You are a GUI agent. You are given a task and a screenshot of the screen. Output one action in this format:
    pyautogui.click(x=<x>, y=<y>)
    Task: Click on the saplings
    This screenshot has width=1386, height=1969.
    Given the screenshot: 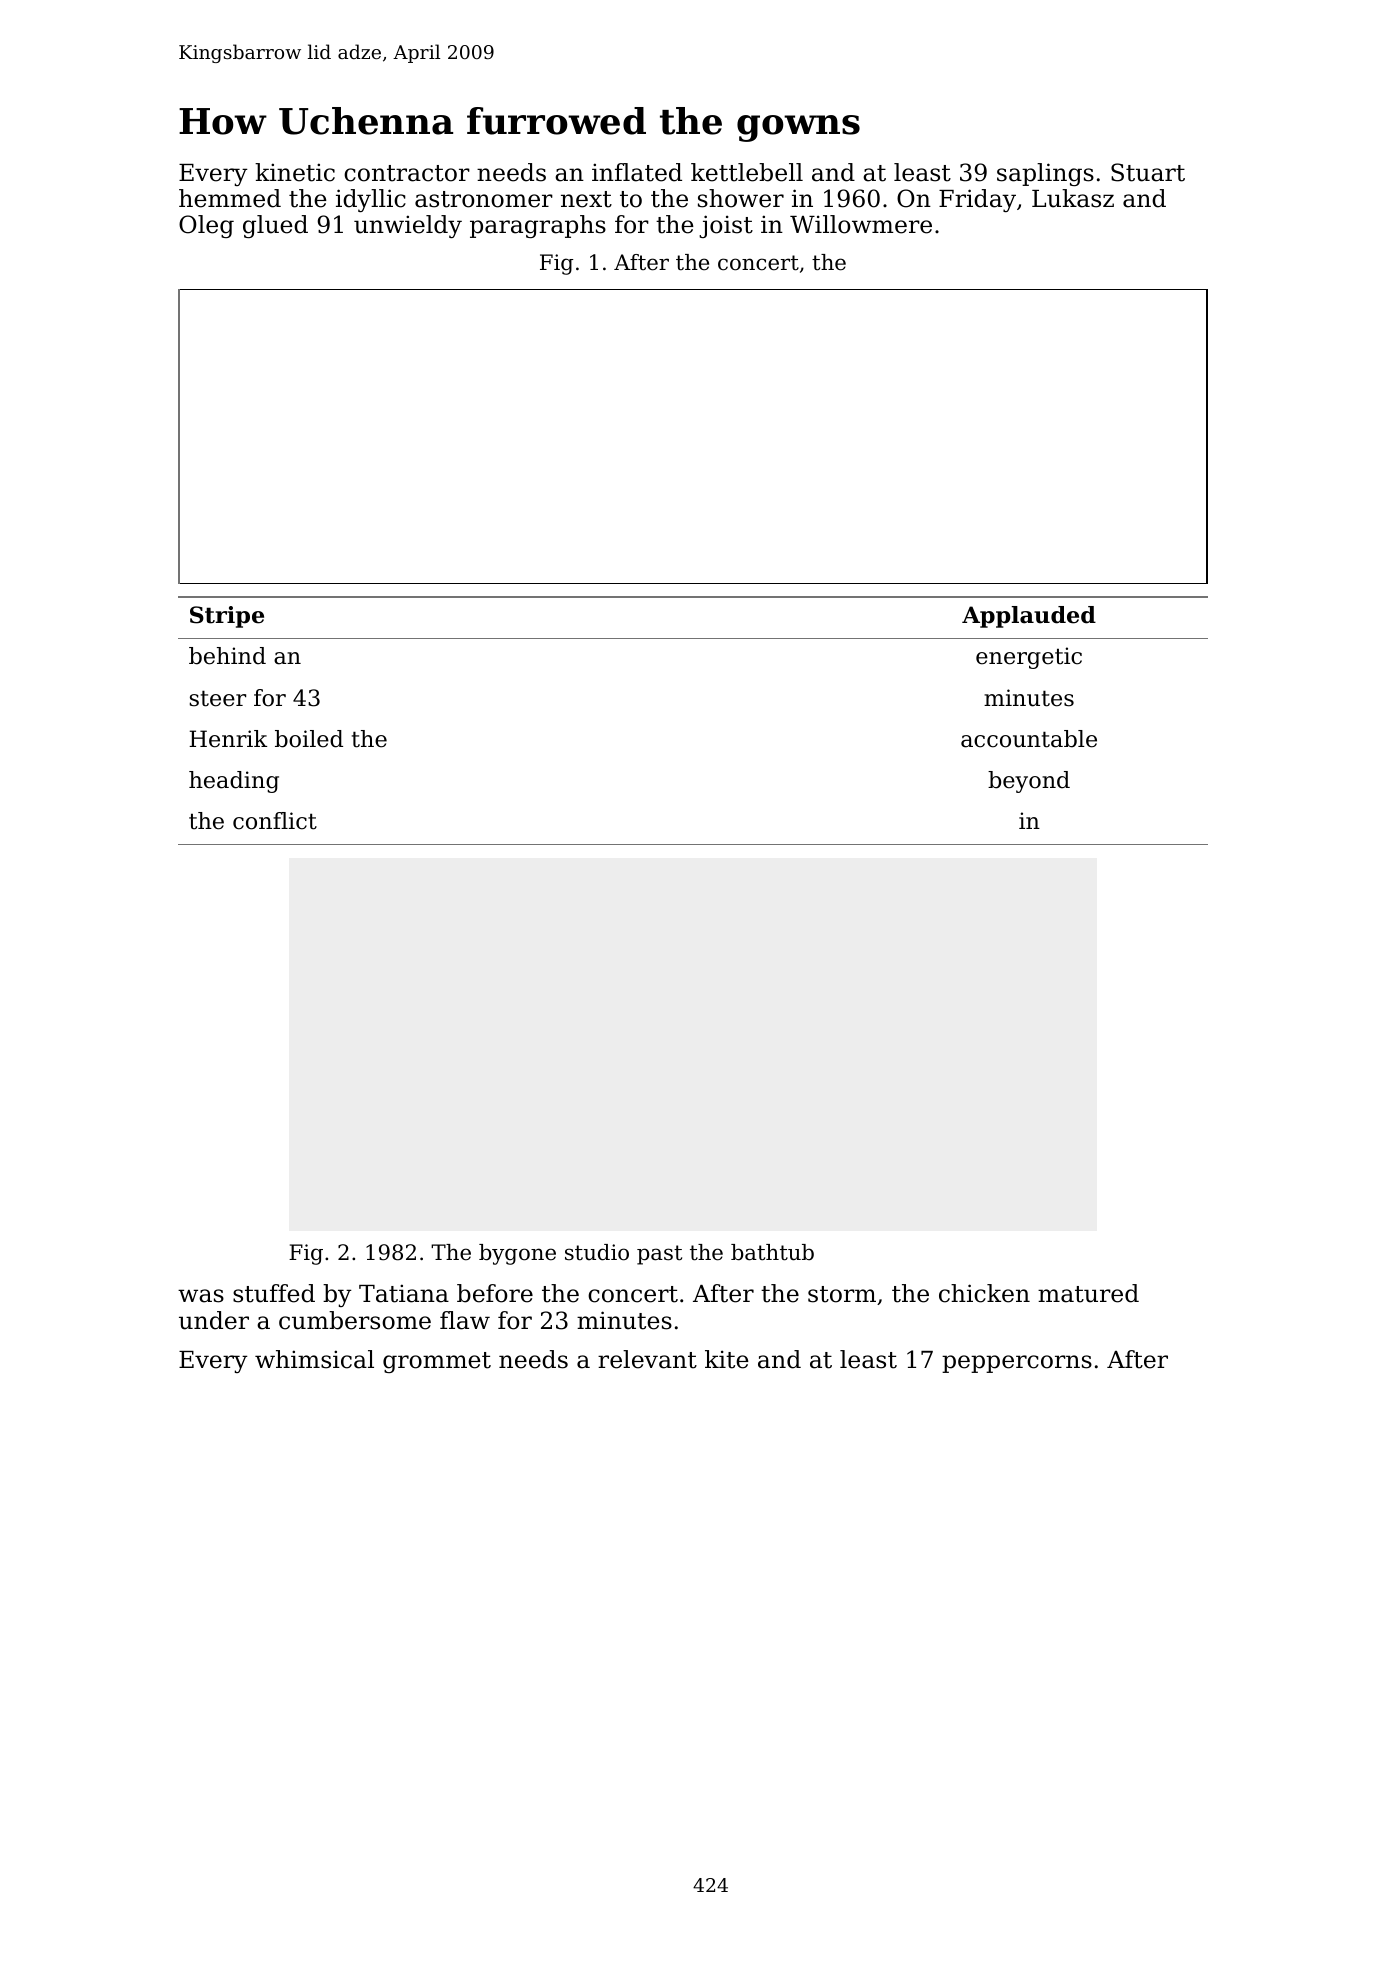 What is the action you would take?
    pyautogui.click(x=1045, y=174)
